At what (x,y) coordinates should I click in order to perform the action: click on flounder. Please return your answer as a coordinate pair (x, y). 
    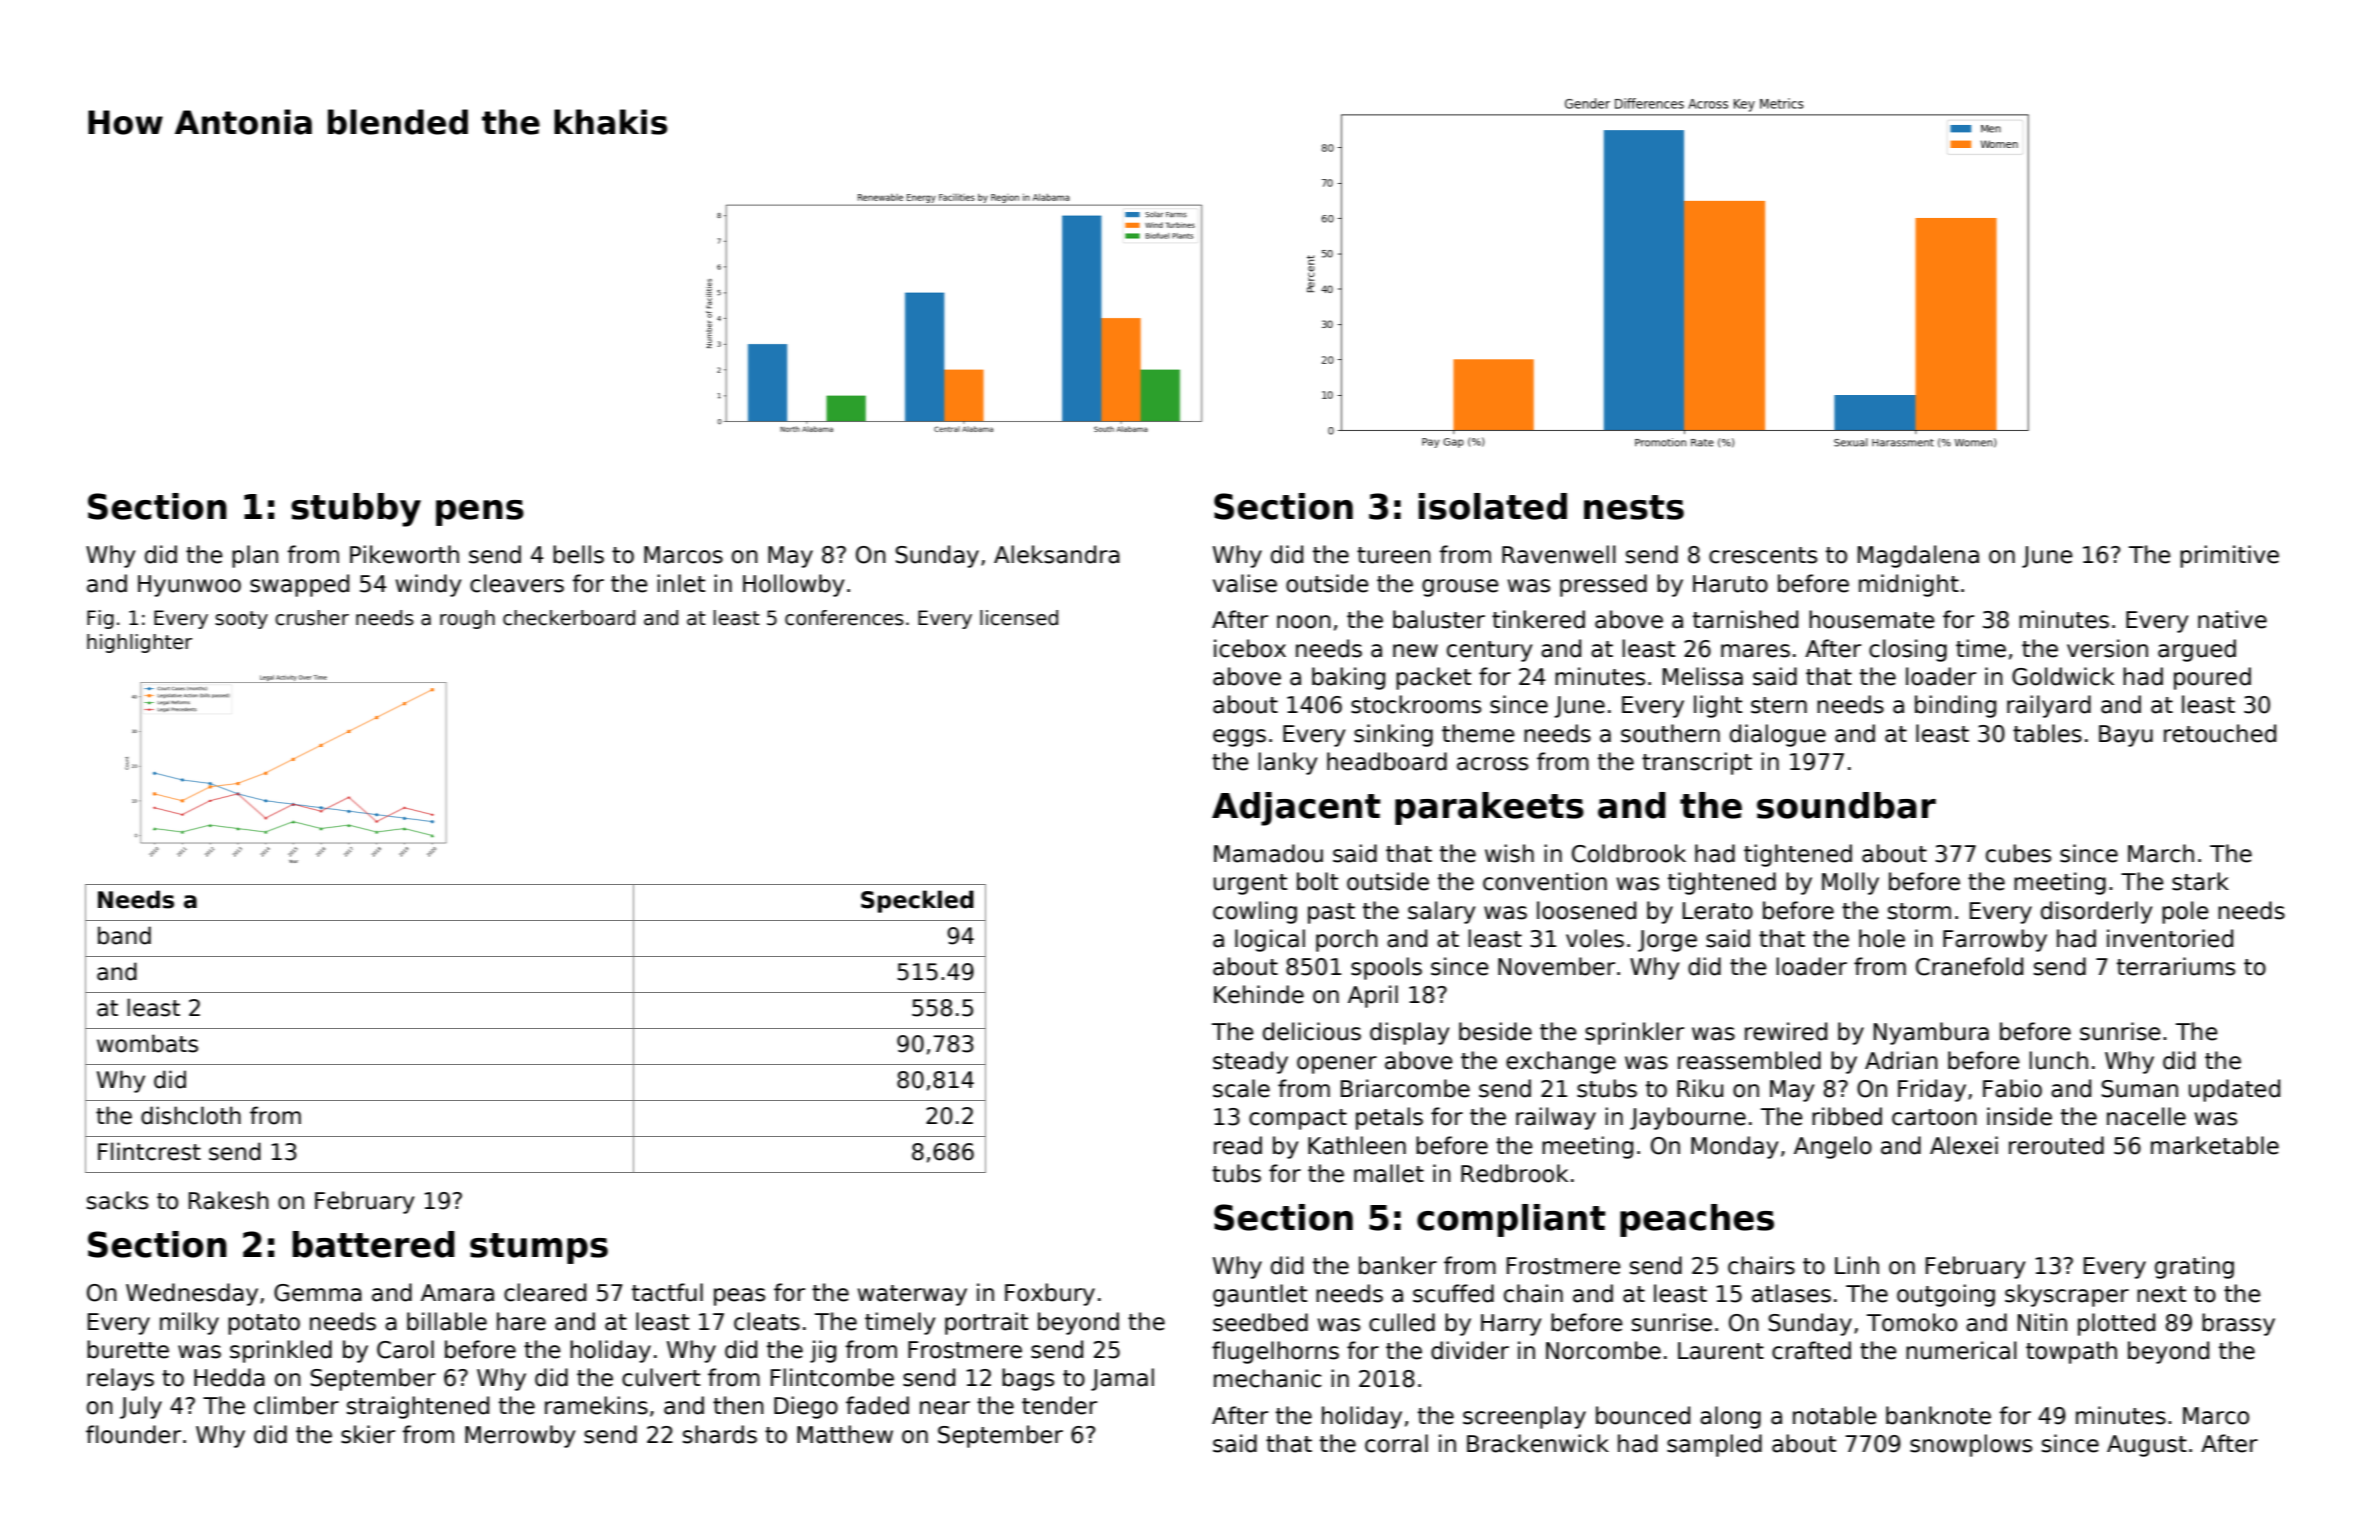
    Looking at the image, I should click on (133, 1434).
